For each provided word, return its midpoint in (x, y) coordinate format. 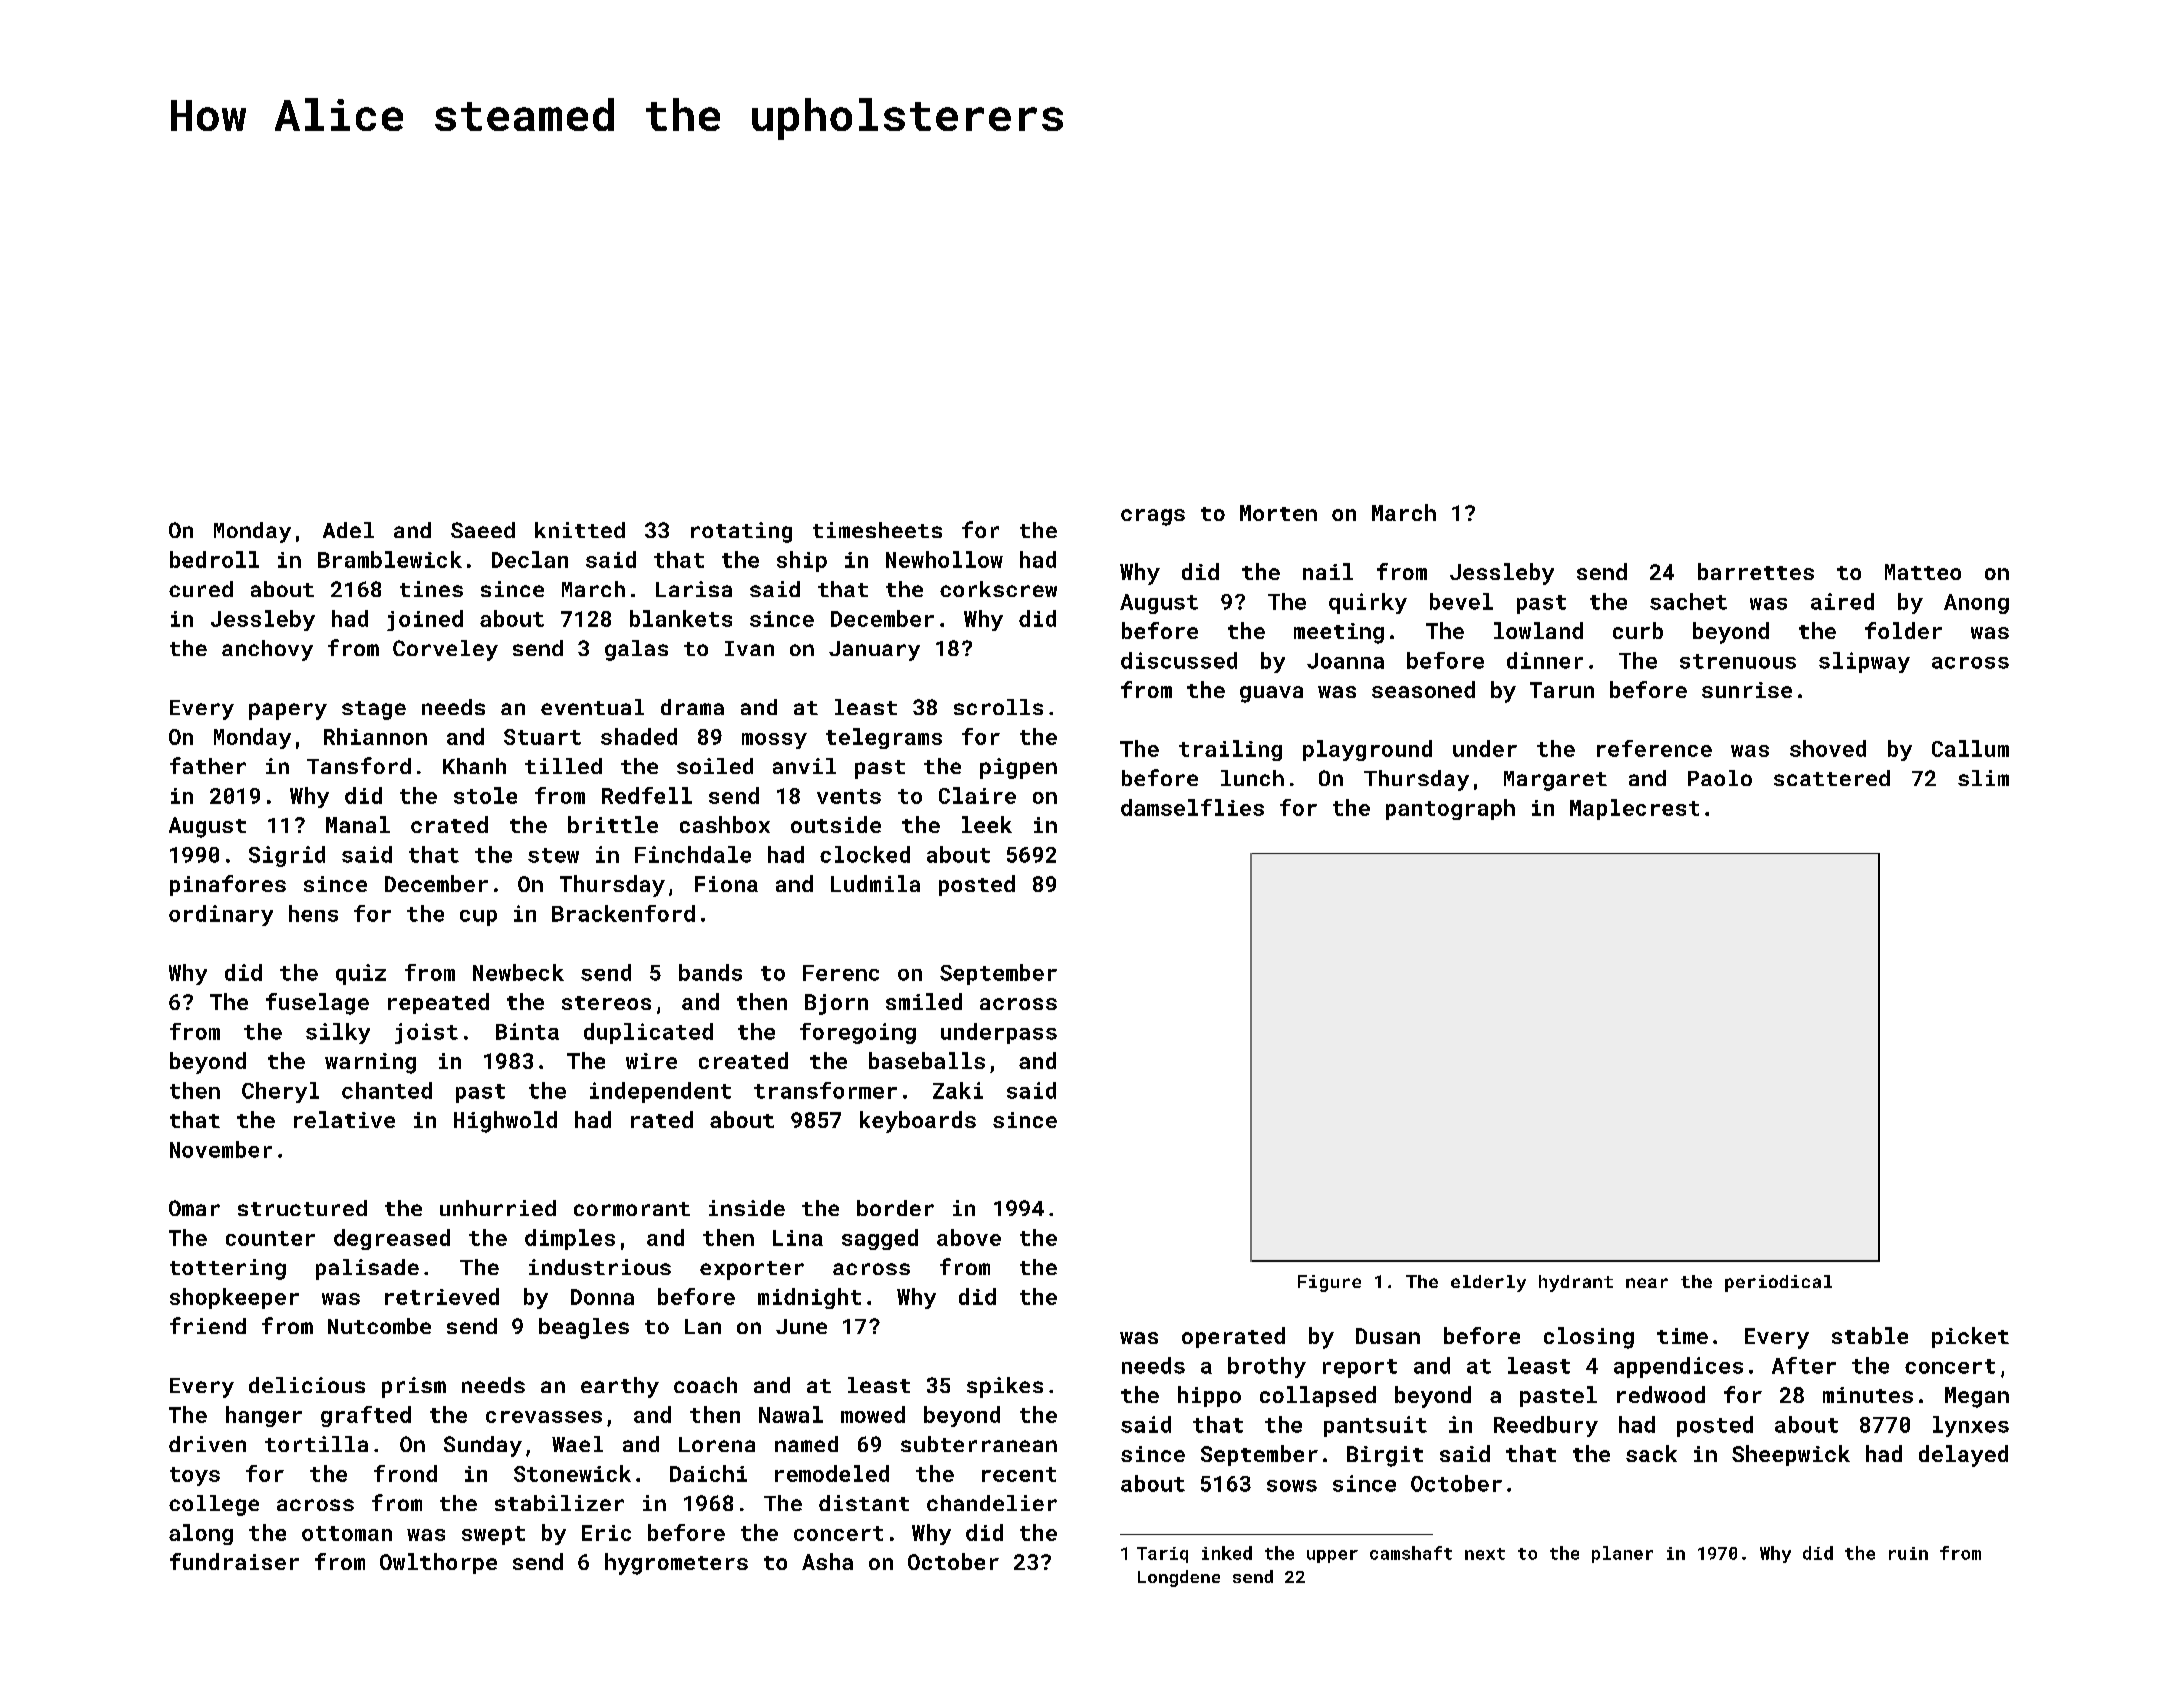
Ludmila (875, 883)
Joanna (1345, 661)
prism (414, 1387)
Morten (1278, 513)
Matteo (1923, 572)
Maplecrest (1634, 809)
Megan (1977, 1397)
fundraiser (234, 1561)
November (221, 1149)
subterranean (979, 1444)
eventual (592, 707)
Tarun (1562, 690)
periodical (1778, 1283)
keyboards (918, 1122)
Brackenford (623, 913)
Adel (348, 530)
